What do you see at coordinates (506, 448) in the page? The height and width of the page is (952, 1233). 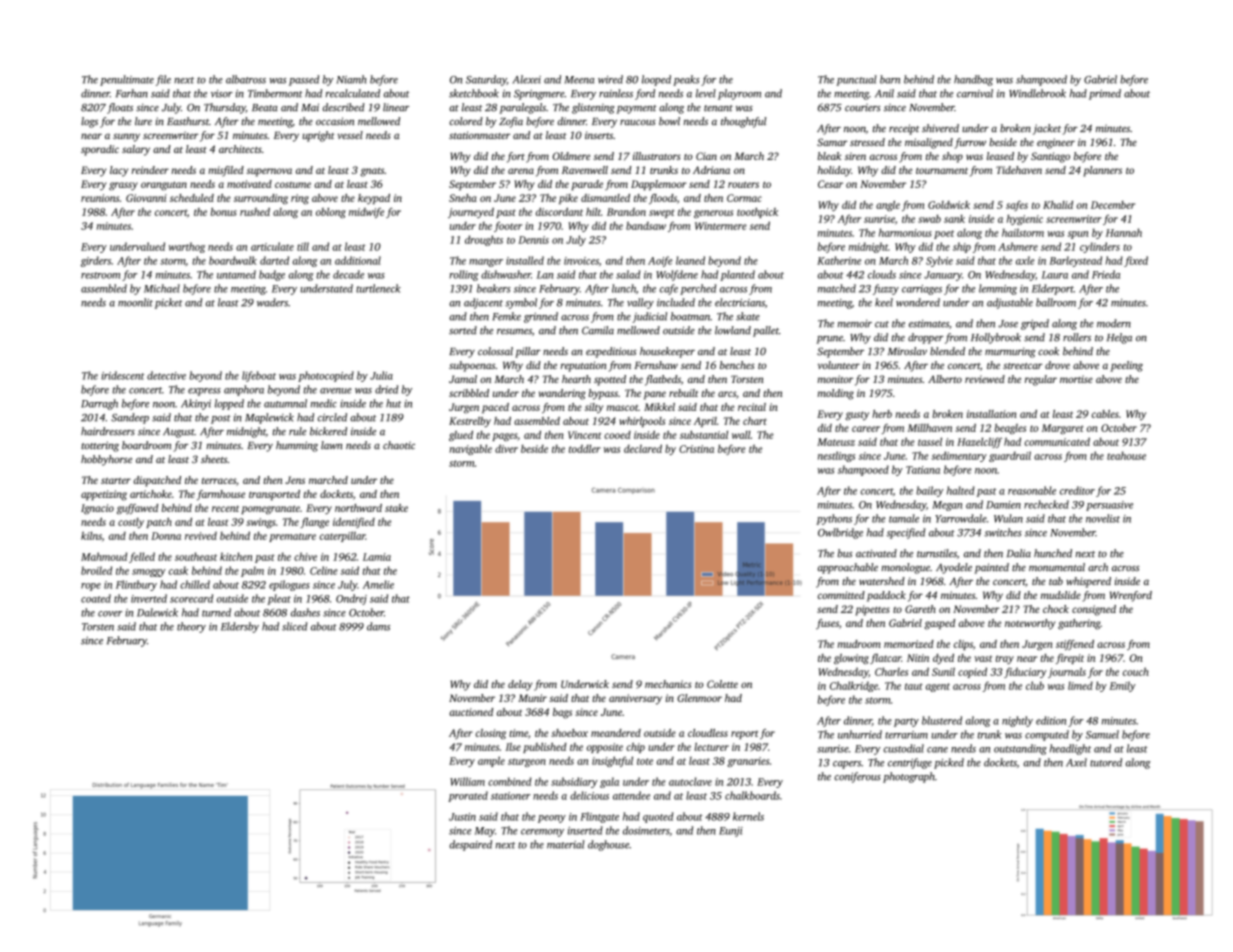 I see `diver` at bounding box center [506, 448].
